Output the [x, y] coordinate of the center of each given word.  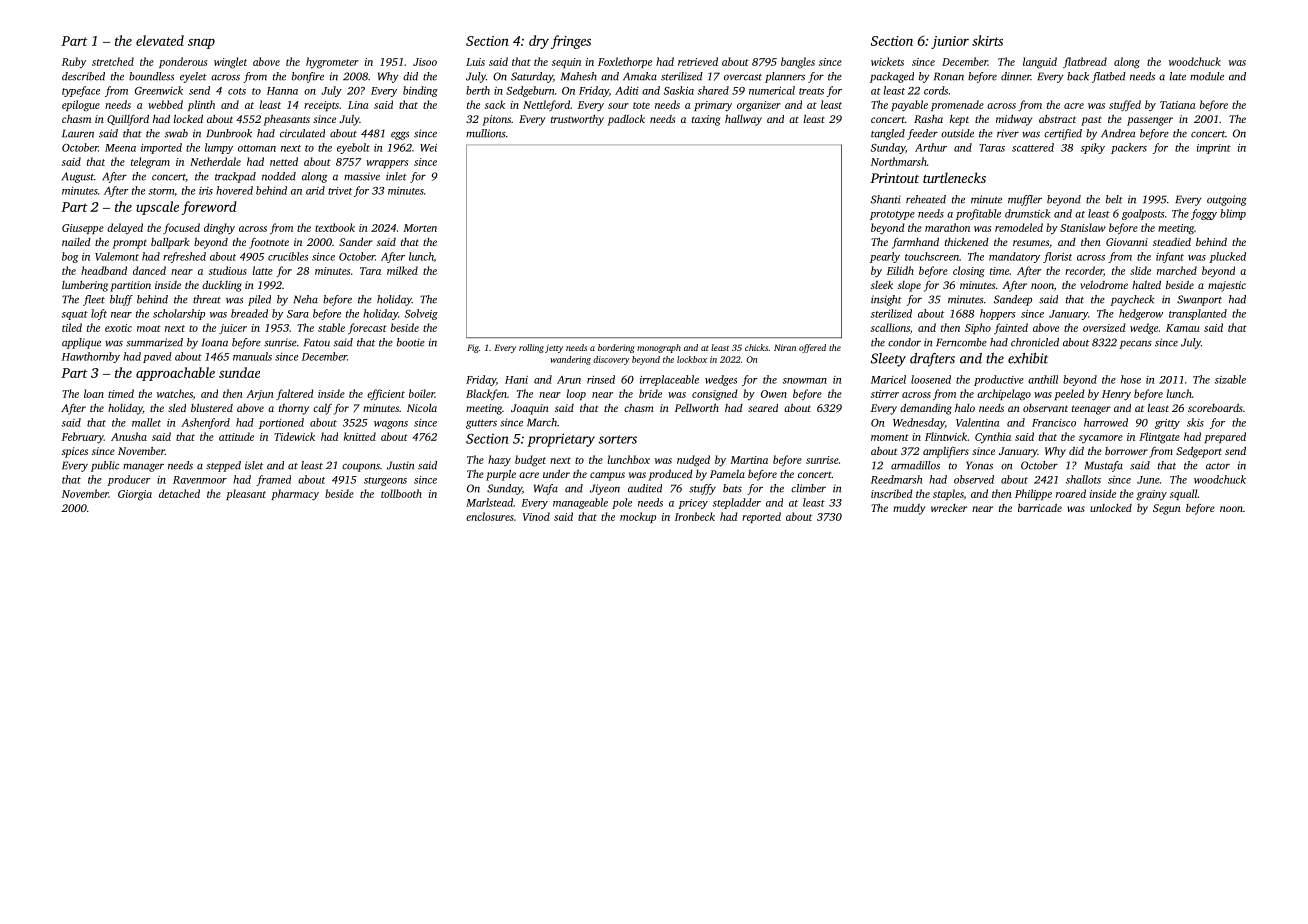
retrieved [698, 61]
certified [1063, 134]
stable [331, 327]
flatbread [1085, 62]
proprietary [561, 440]
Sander [356, 242]
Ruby [74, 63]
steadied [1172, 242]
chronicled [1035, 342]
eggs [400, 135]
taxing [706, 120]
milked [402, 270]
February [83, 438]
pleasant [246, 494]
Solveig [421, 314]
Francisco [1054, 423]
